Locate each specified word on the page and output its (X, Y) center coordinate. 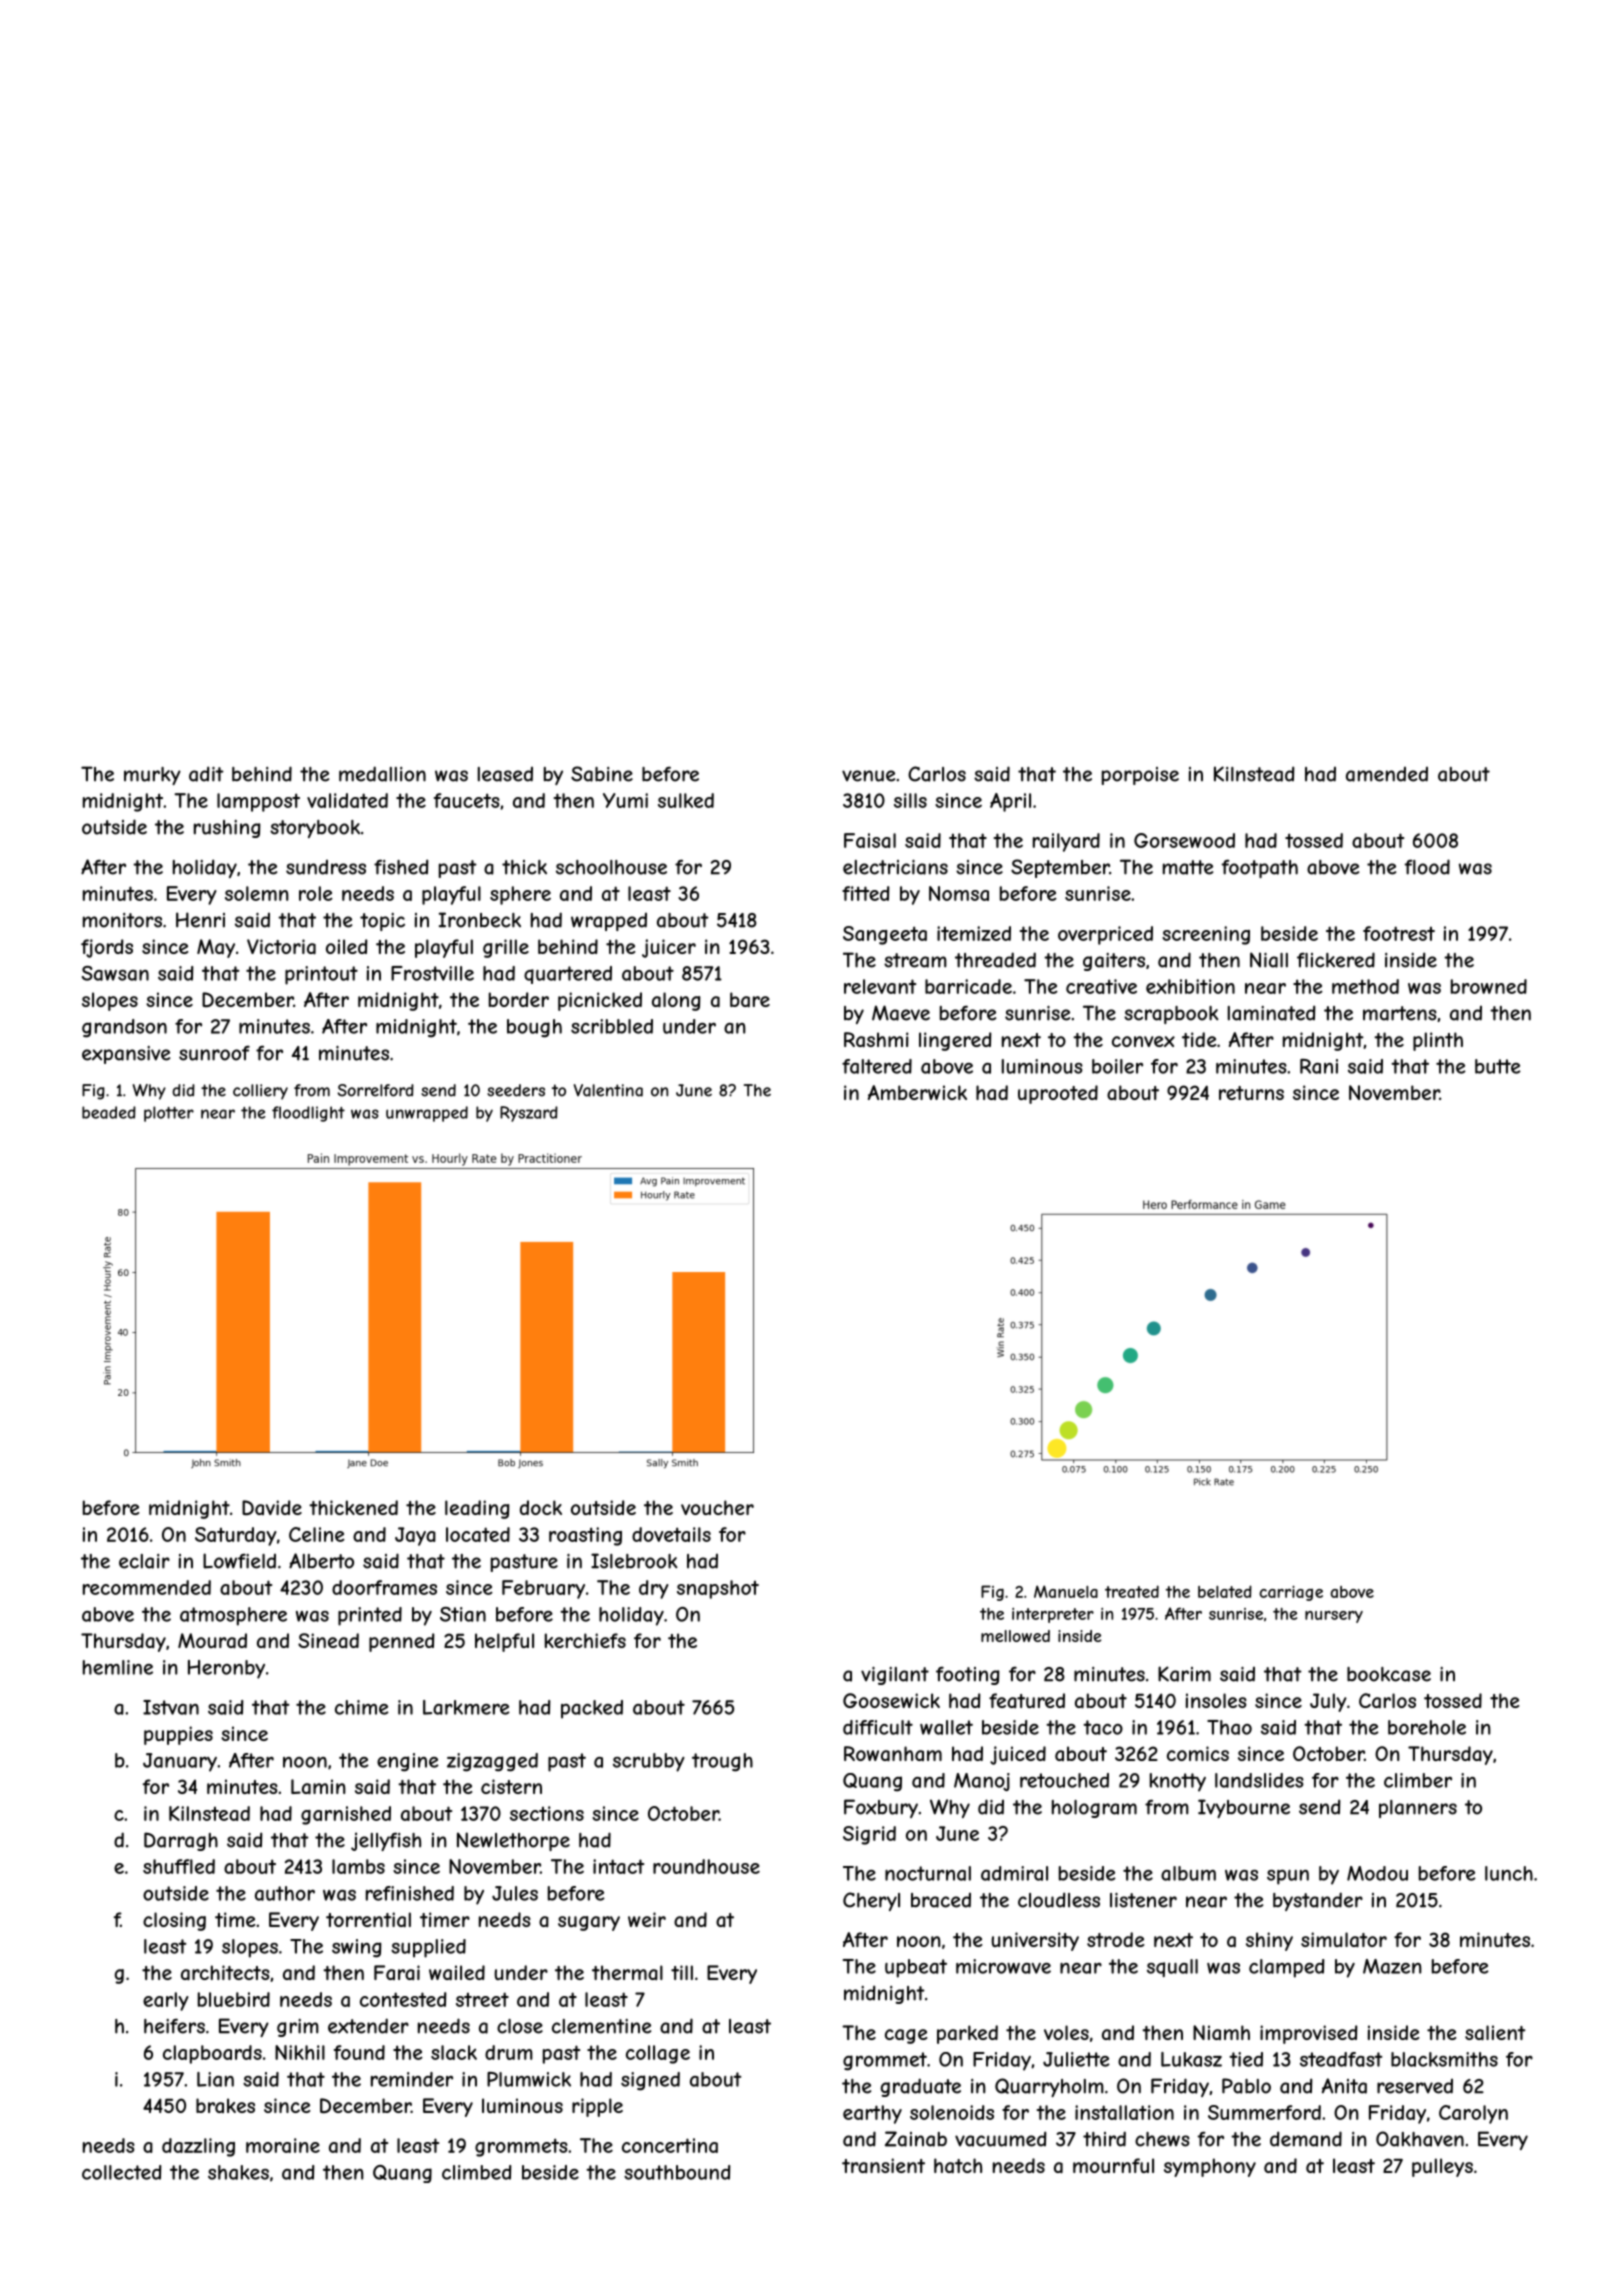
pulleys (1442, 2167)
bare (750, 999)
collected (122, 2172)
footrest (1399, 933)
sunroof (214, 1053)
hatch (958, 2165)
